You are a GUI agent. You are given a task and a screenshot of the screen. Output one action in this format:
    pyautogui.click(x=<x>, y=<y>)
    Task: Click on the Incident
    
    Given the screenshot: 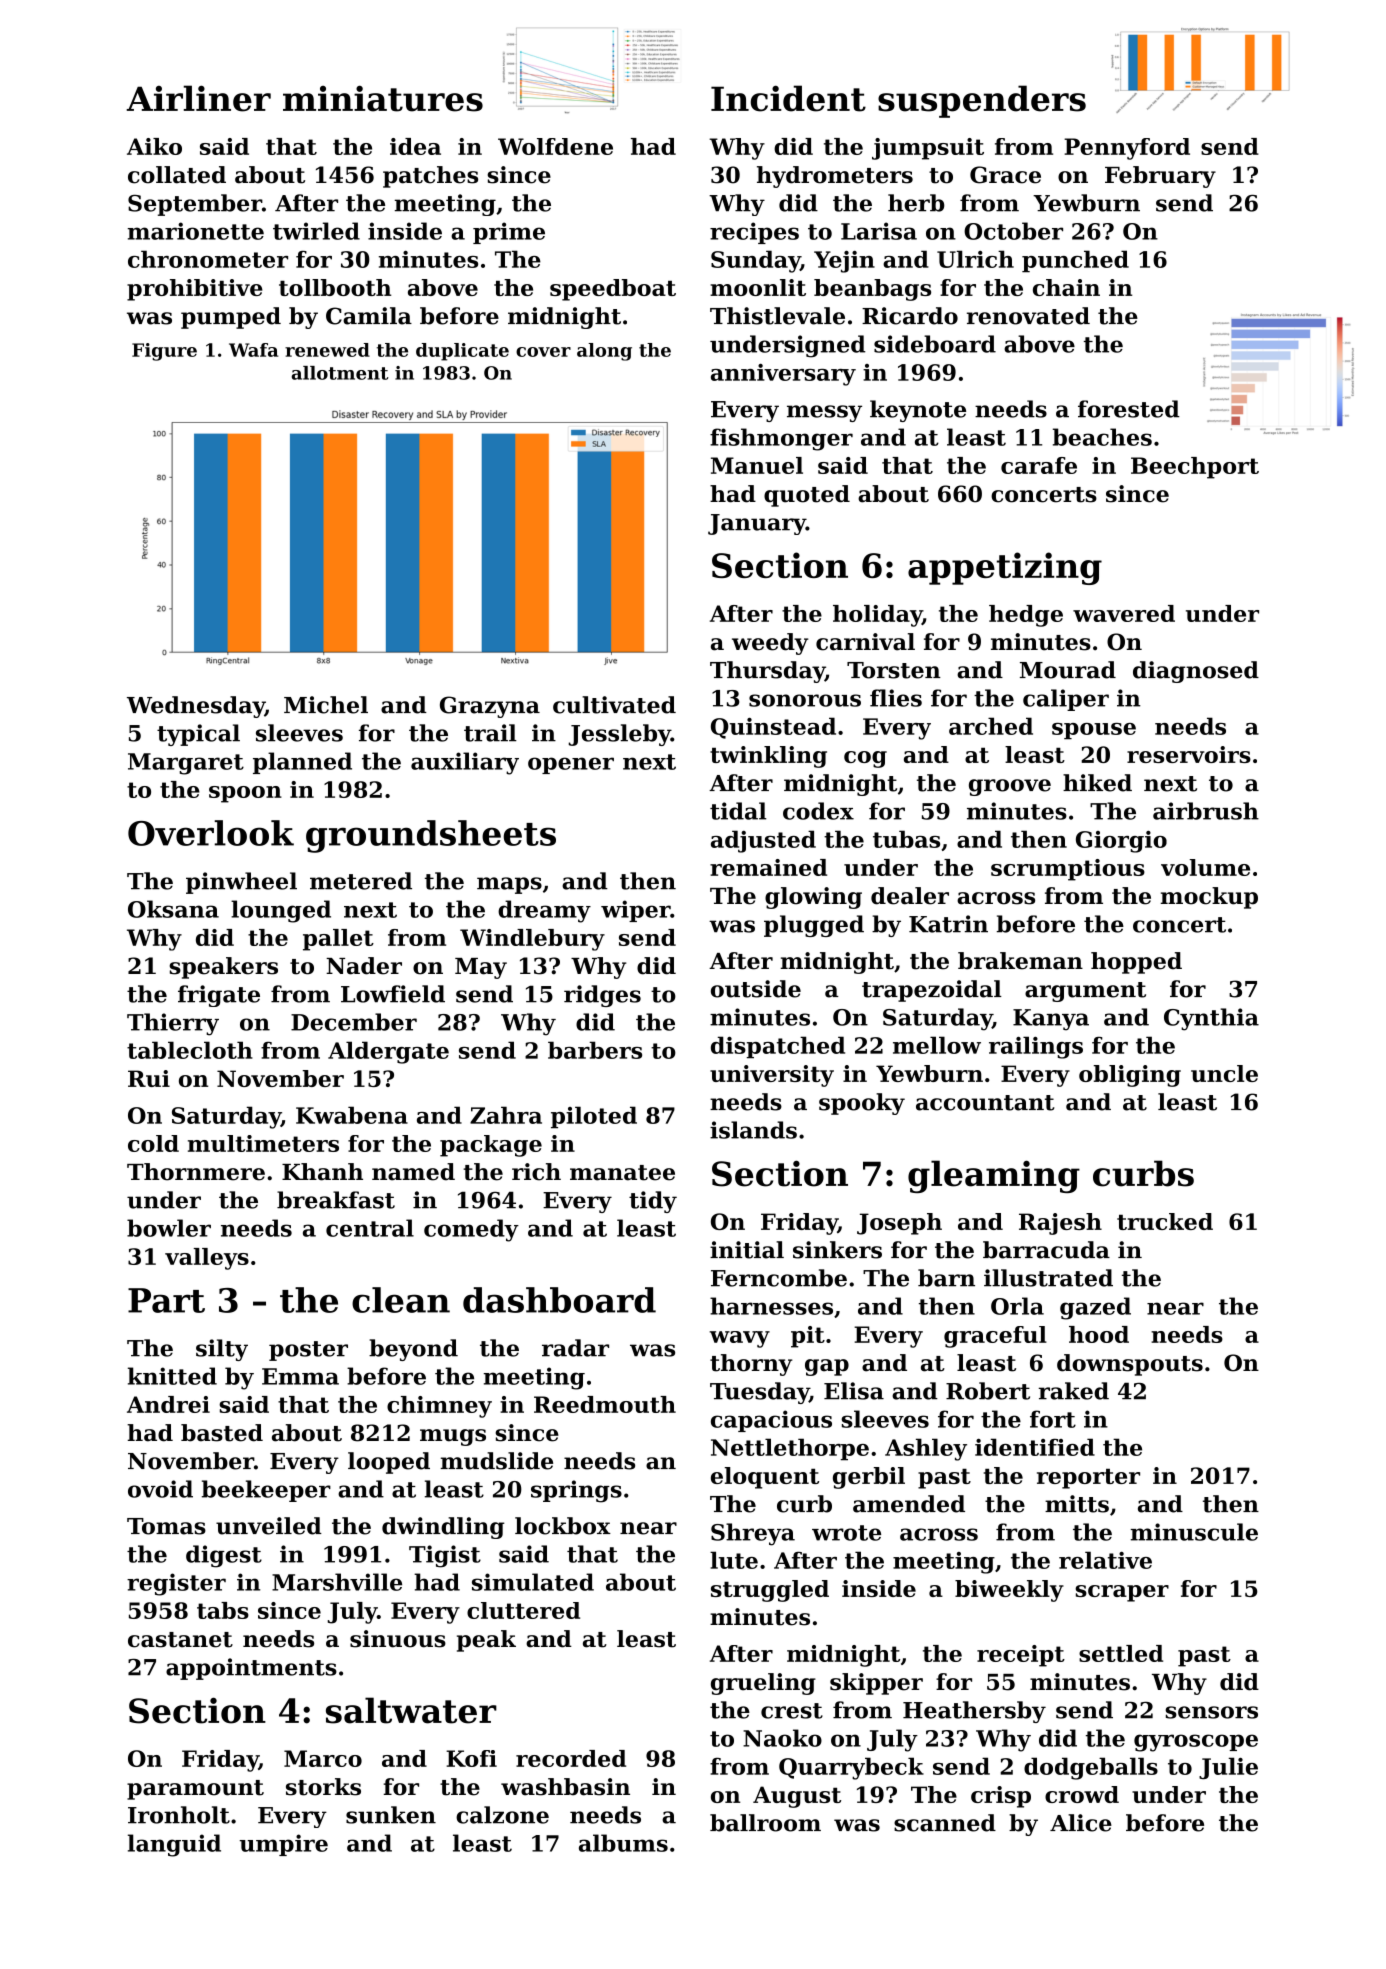 What is the action you would take?
    pyautogui.click(x=788, y=98)
